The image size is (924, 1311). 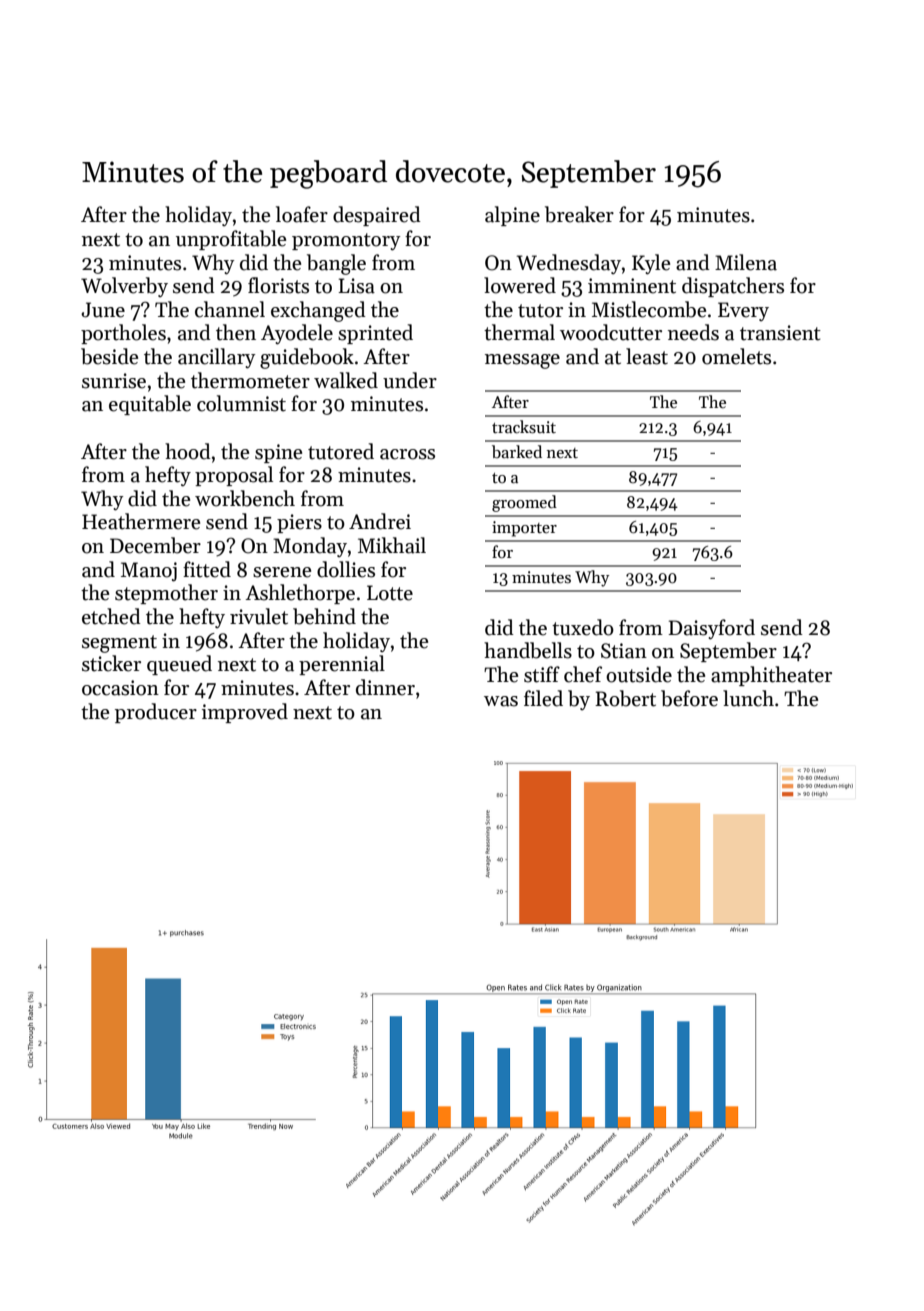 I want to click on alpine, so click(x=512, y=216).
